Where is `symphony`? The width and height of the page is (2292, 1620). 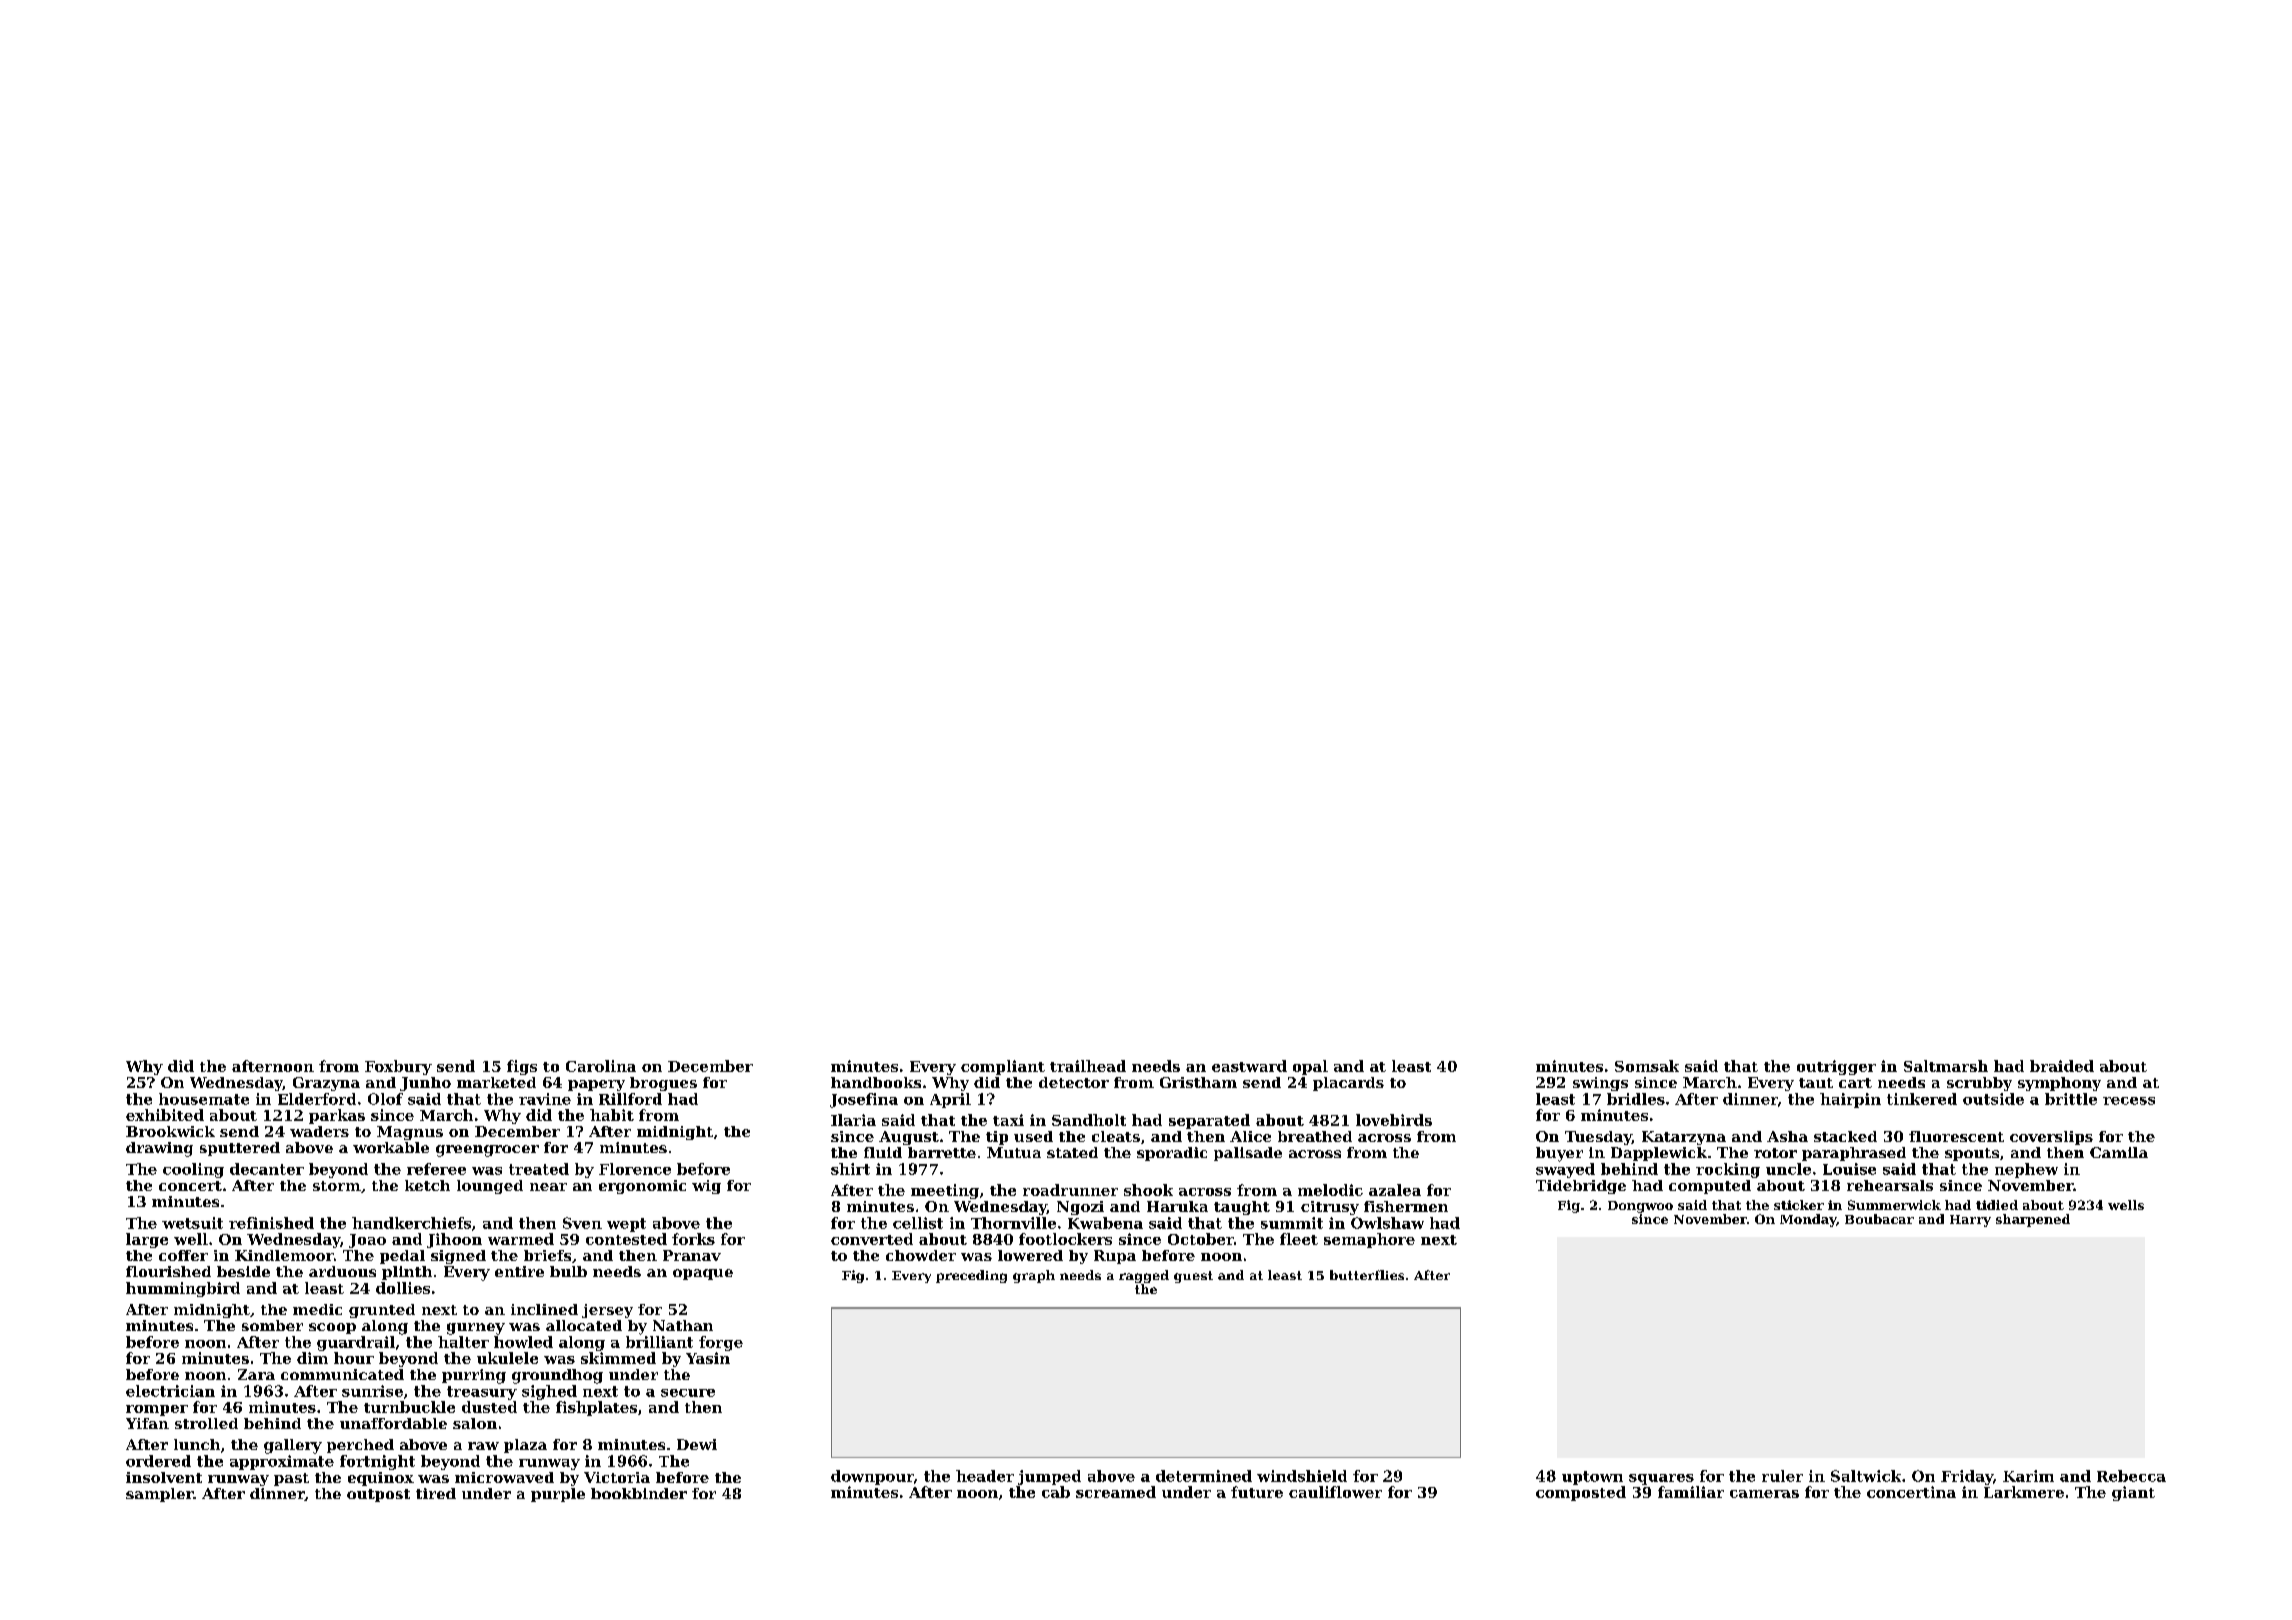 symphony is located at coordinates (2059, 1084).
